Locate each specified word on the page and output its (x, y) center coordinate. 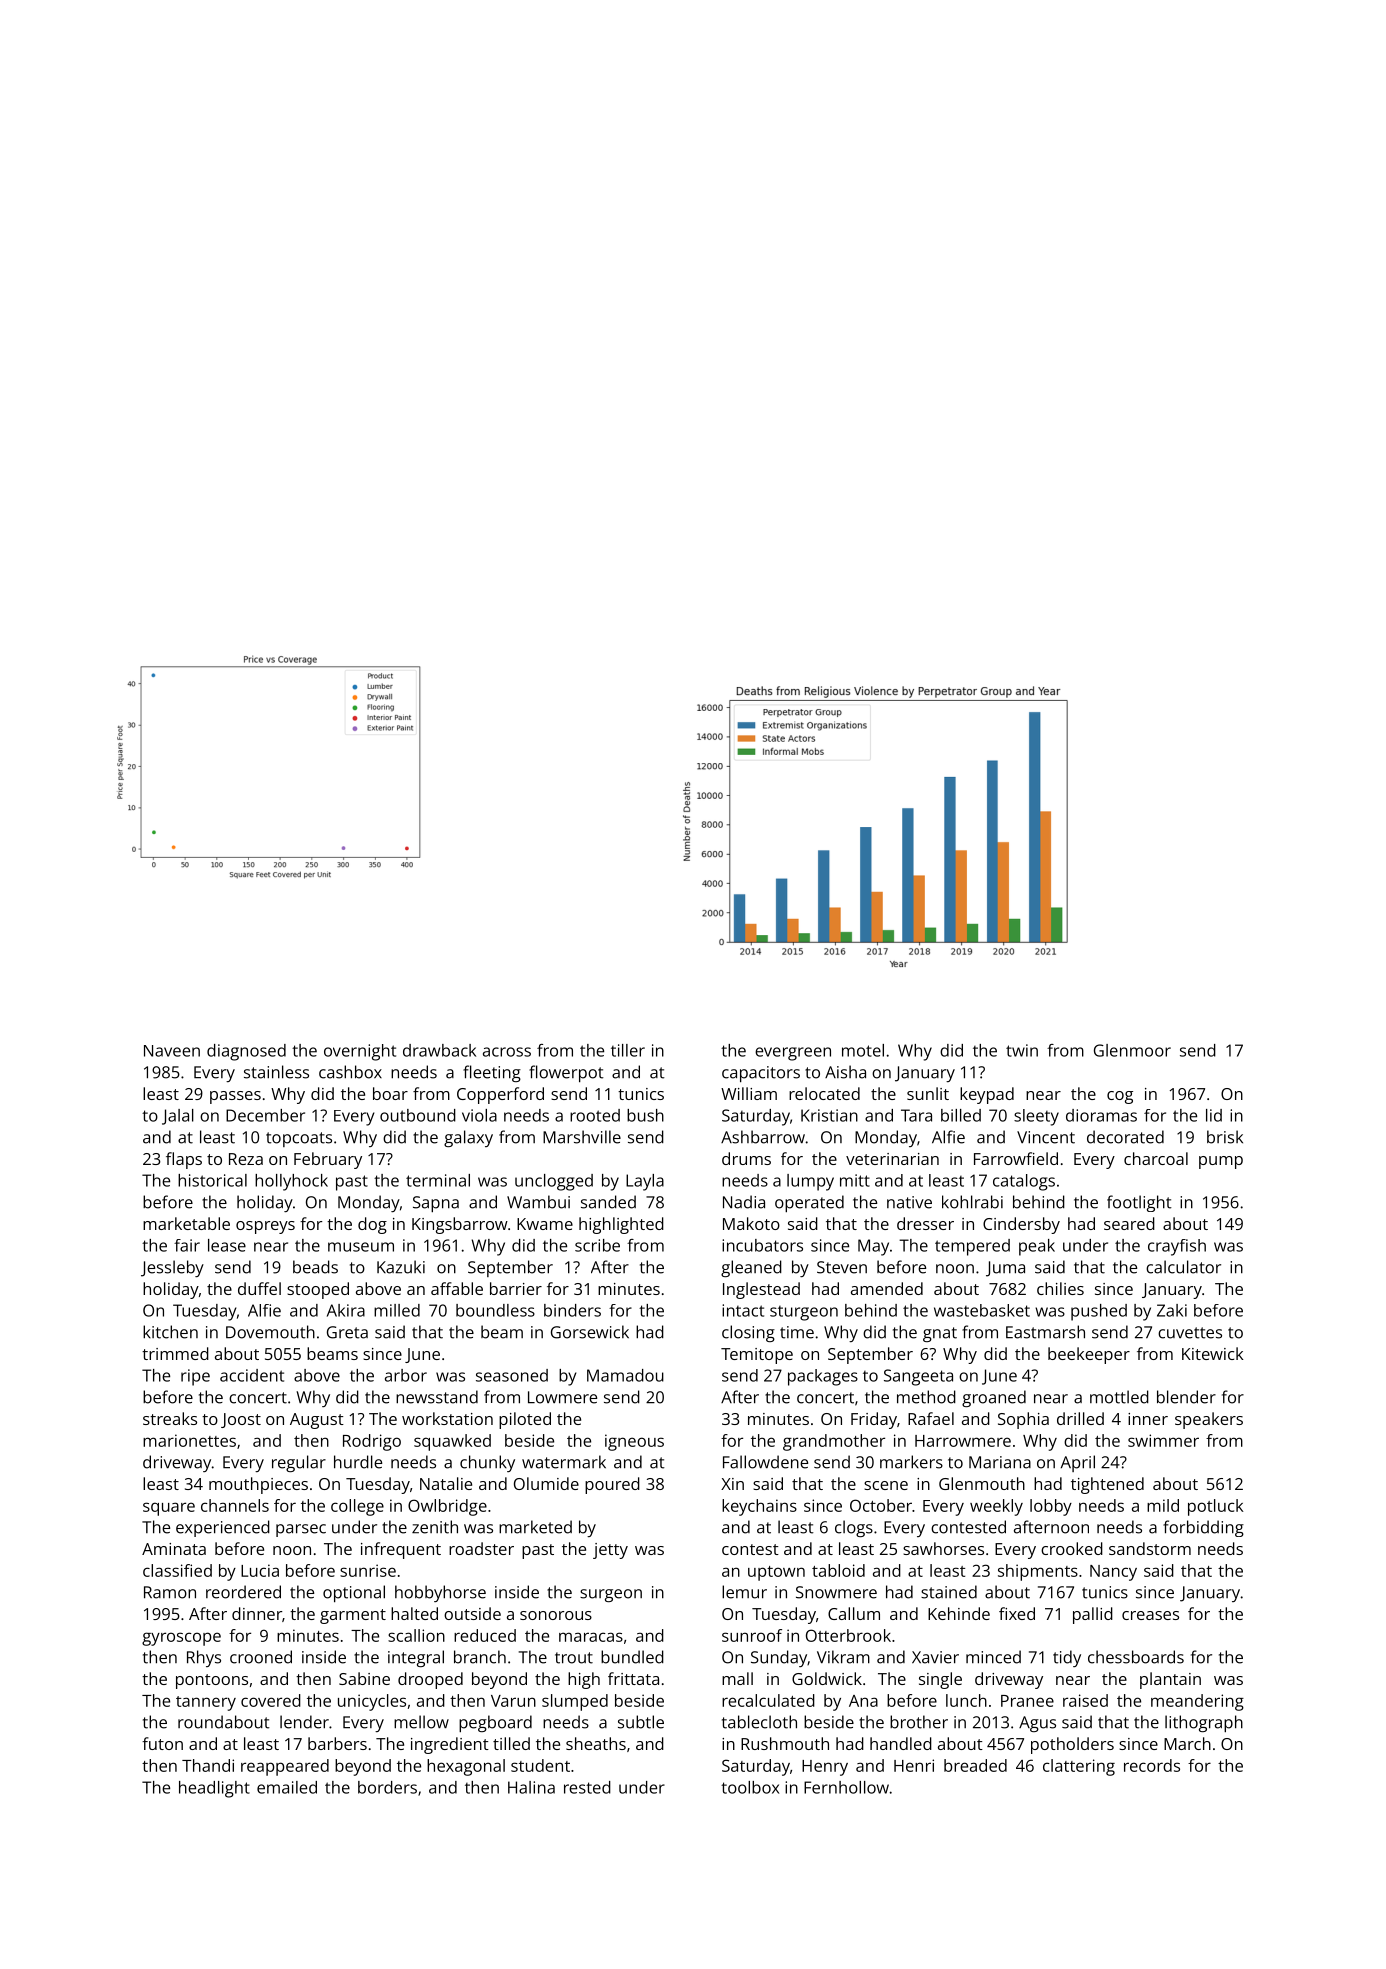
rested (587, 1787)
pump (1221, 1162)
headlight (214, 1789)
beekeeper (1089, 1355)
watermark (564, 1462)
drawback (439, 1050)
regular (299, 1463)
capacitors (761, 1074)
